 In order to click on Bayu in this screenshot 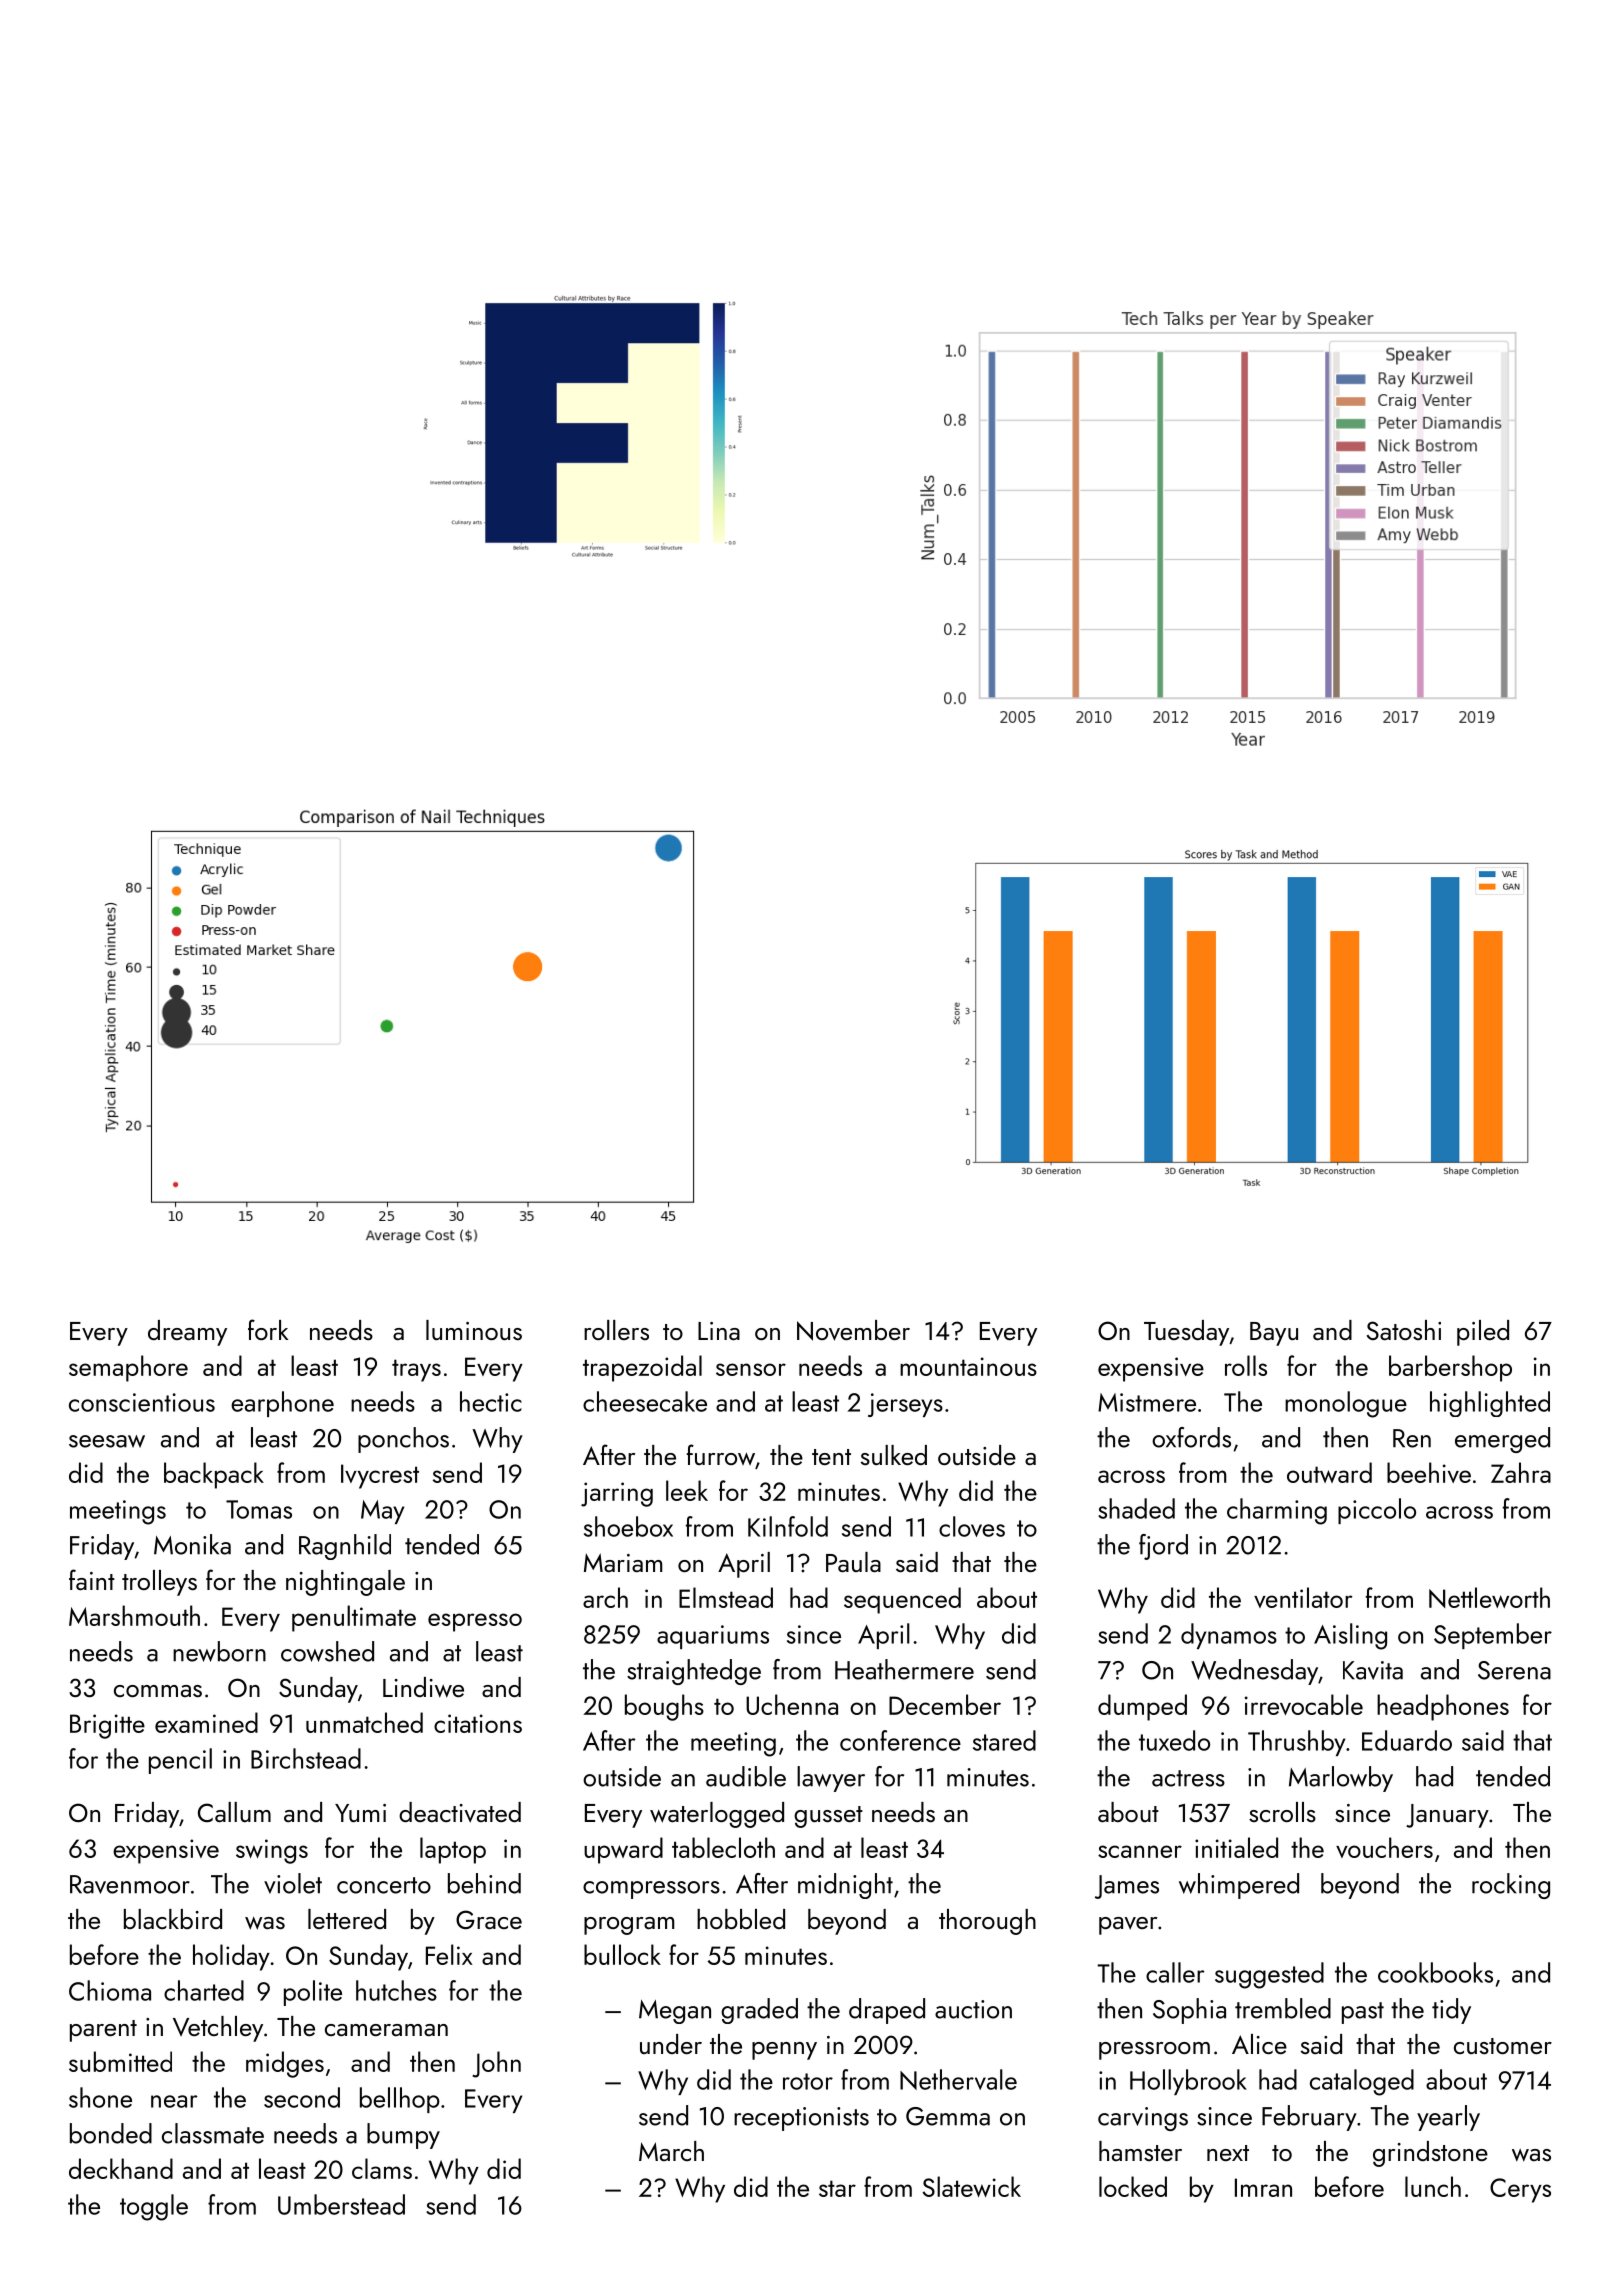, I will do `click(1274, 1334)`.
